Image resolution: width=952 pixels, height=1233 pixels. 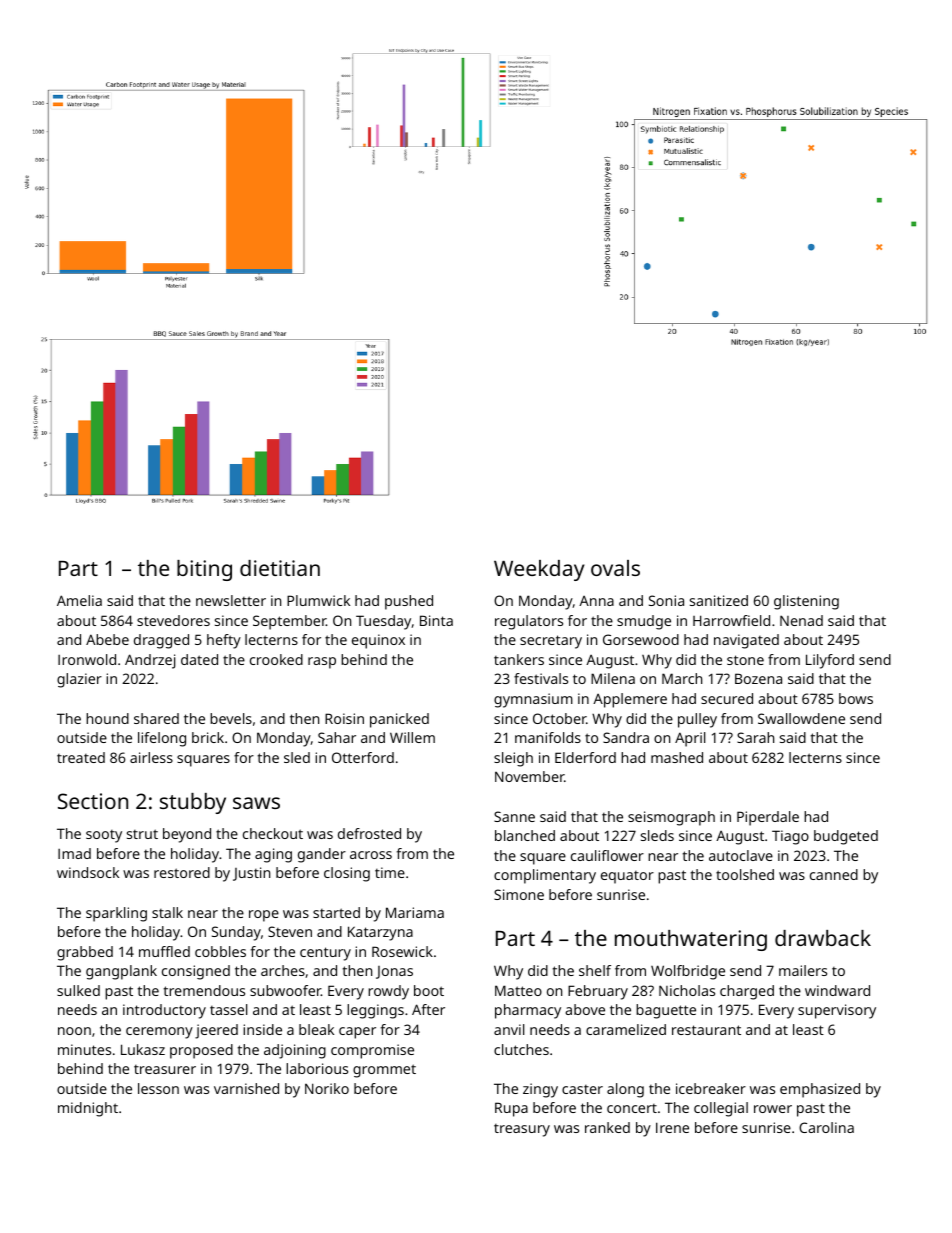 I want to click on treasury, so click(x=522, y=1130).
